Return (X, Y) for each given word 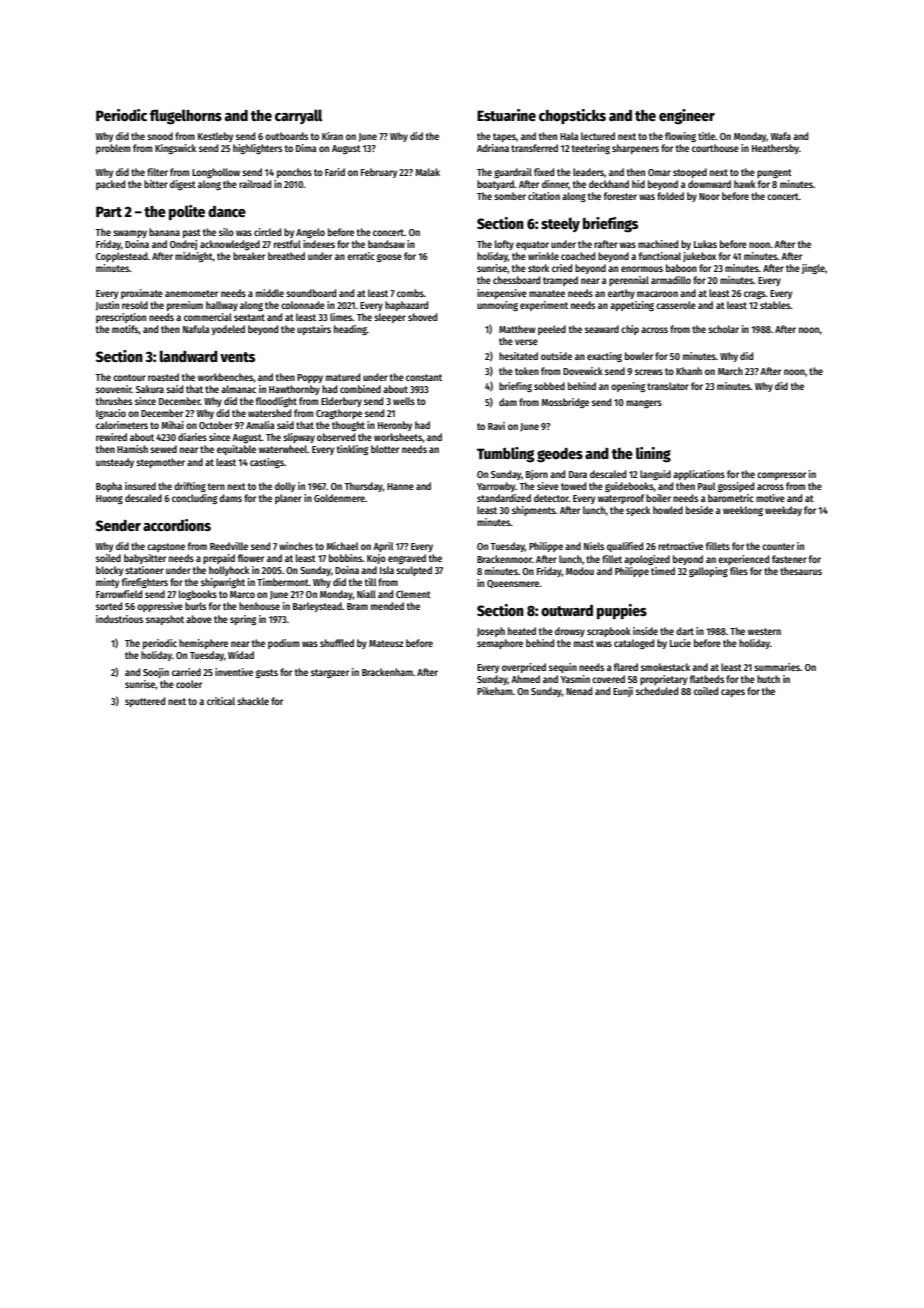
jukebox (699, 257)
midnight (194, 257)
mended (387, 606)
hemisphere (203, 644)
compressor (781, 476)
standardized (504, 498)
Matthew (517, 329)
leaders (588, 172)
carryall (298, 116)
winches (296, 546)
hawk (745, 184)
